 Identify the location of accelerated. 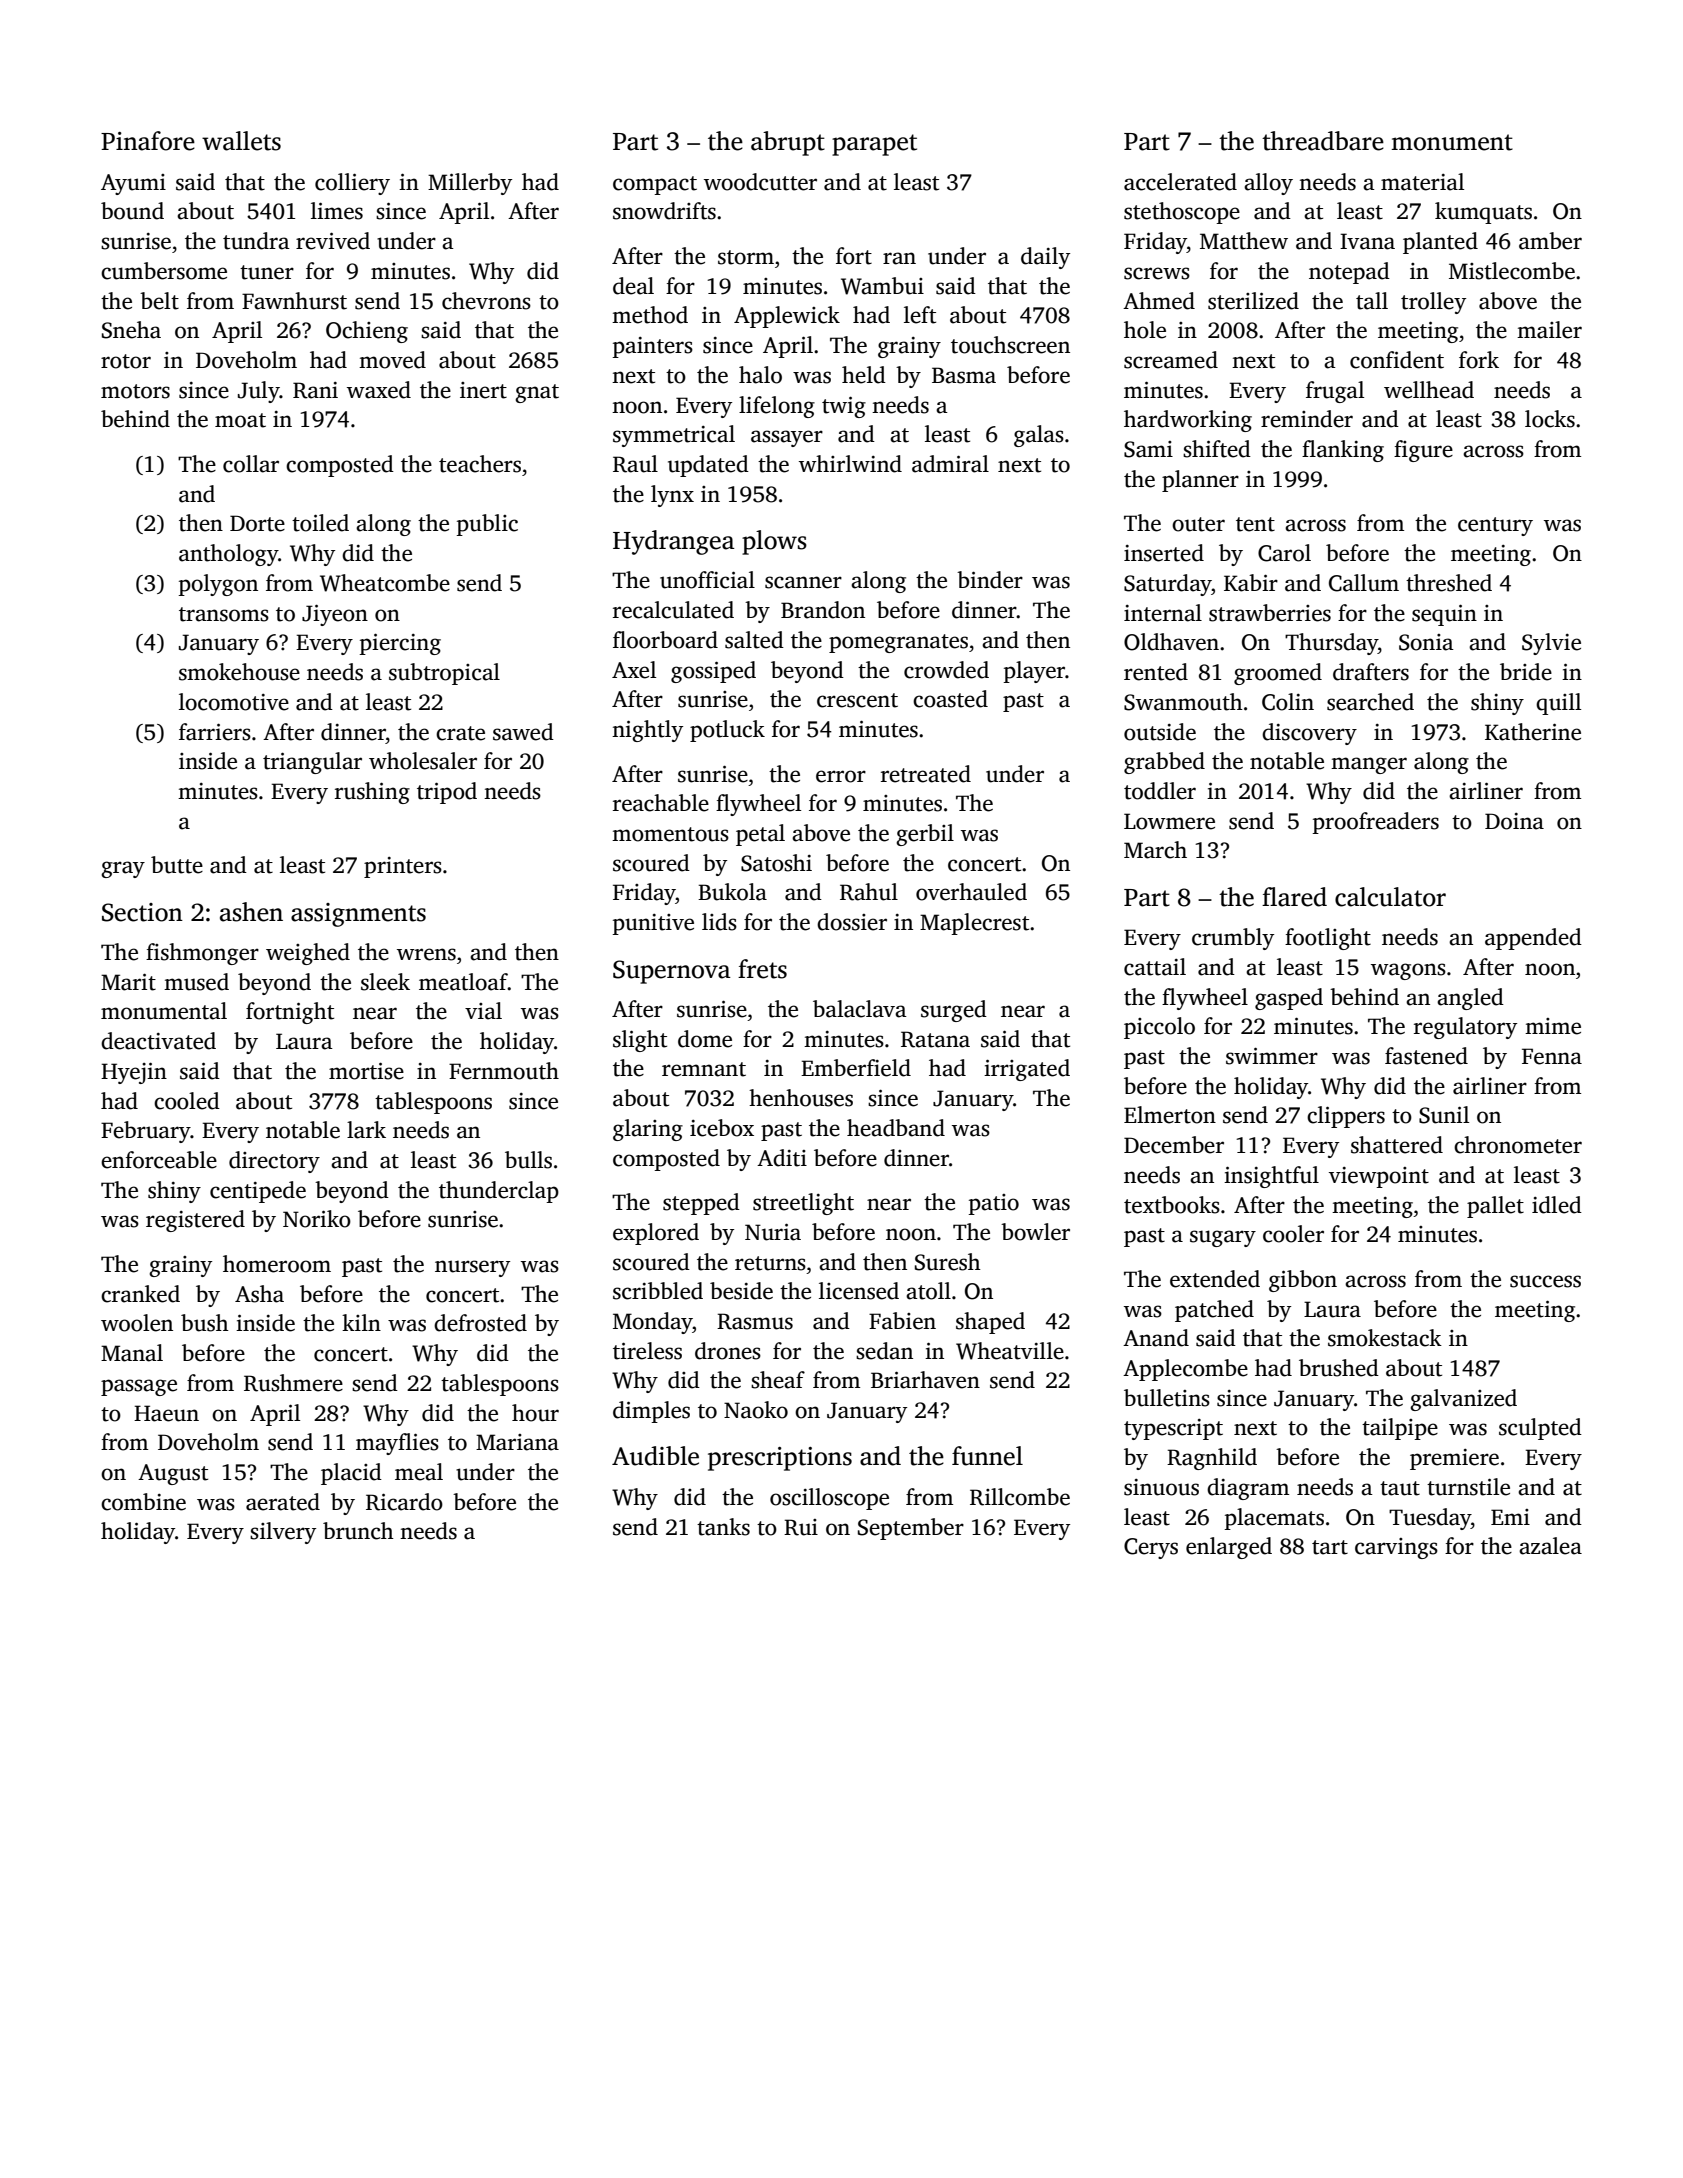
(1180, 182).
